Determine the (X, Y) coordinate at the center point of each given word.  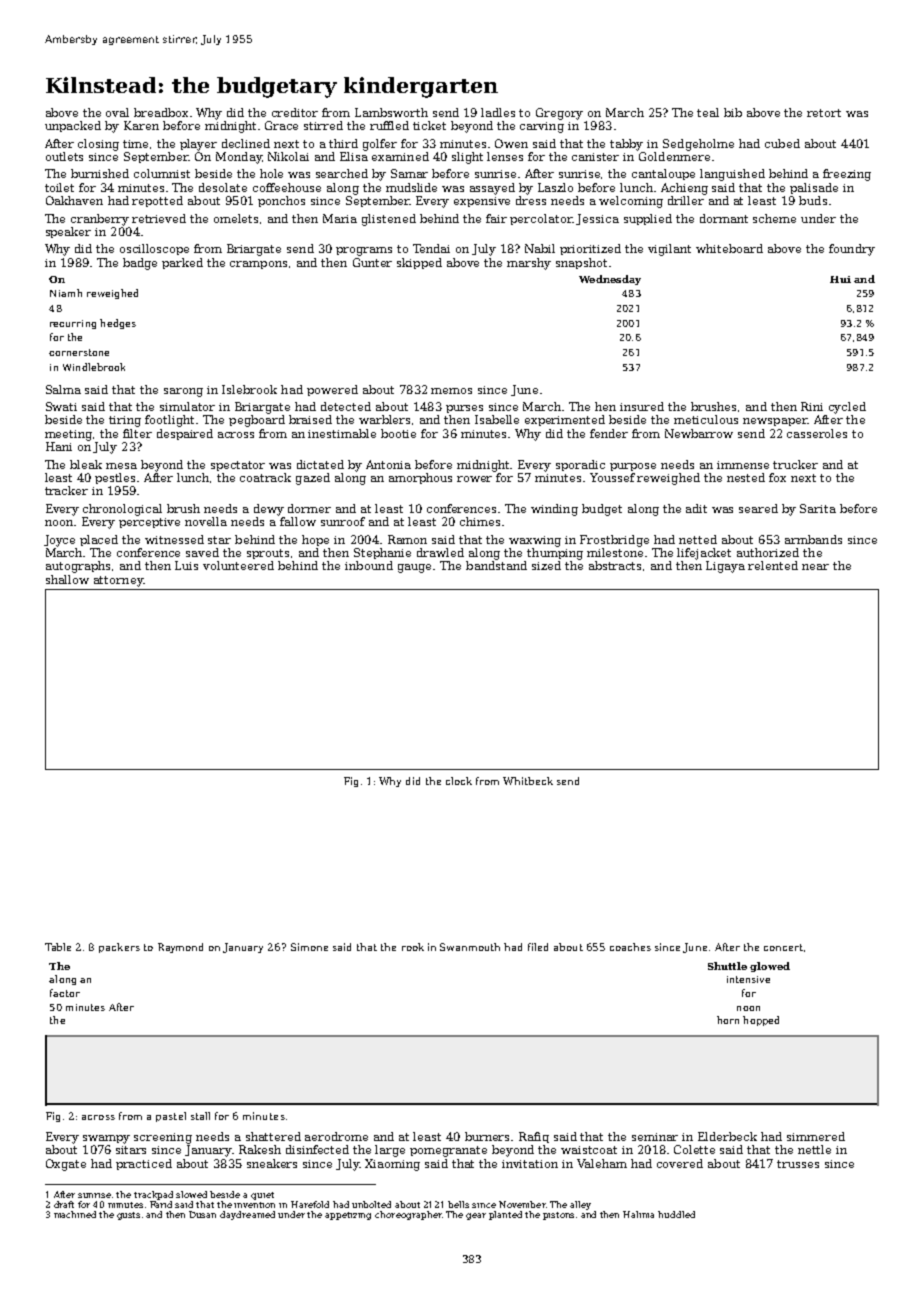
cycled (847, 408)
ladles (498, 112)
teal (708, 112)
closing (98, 145)
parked (182, 263)
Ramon (407, 539)
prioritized (590, 249)
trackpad (153, 1195)
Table (58, 947)
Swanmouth (470, 947)
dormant (724, 218)
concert (783, 947)
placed (99, 540)
